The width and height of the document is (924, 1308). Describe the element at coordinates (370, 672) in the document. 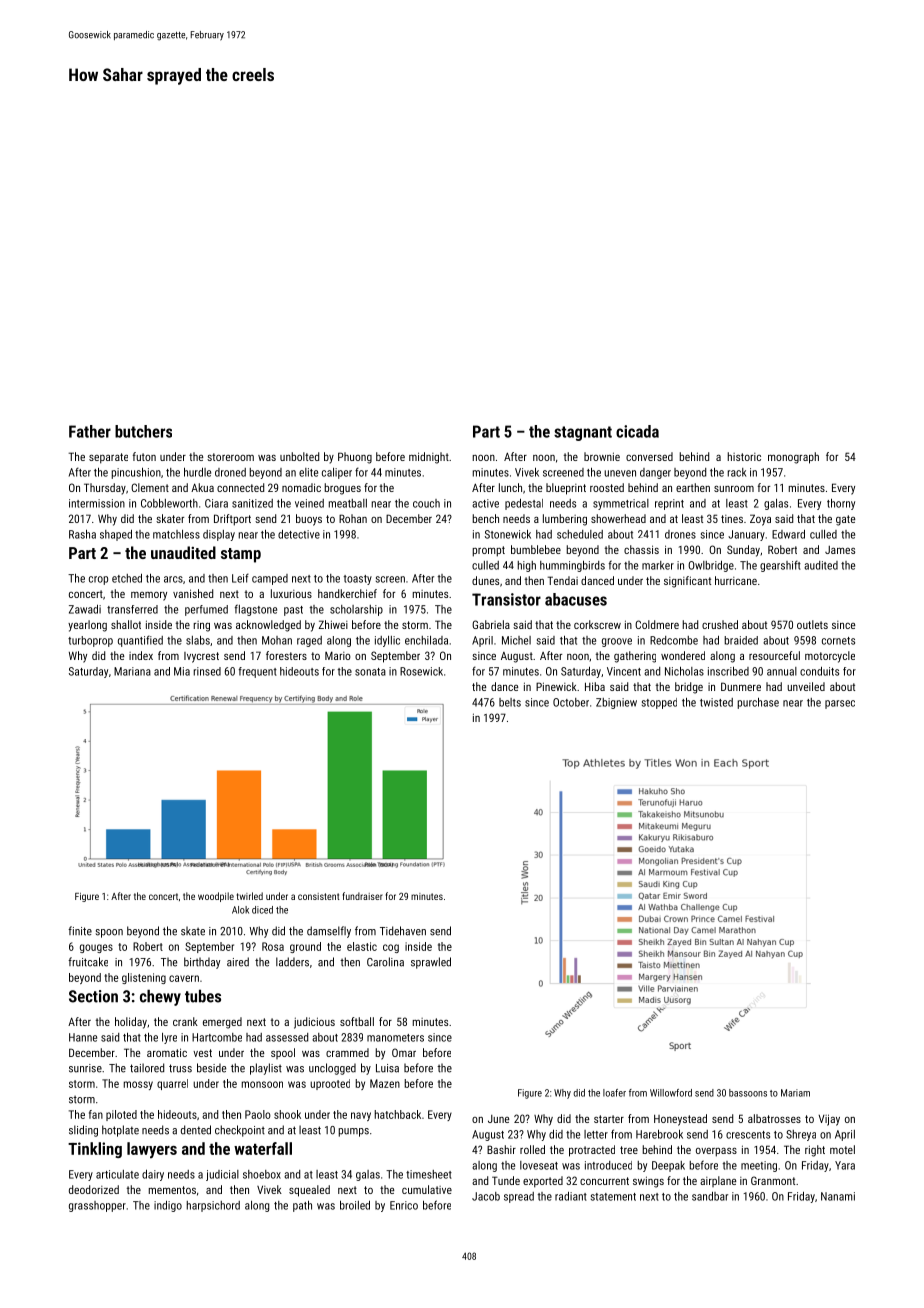

I see `sonata` at that location.
